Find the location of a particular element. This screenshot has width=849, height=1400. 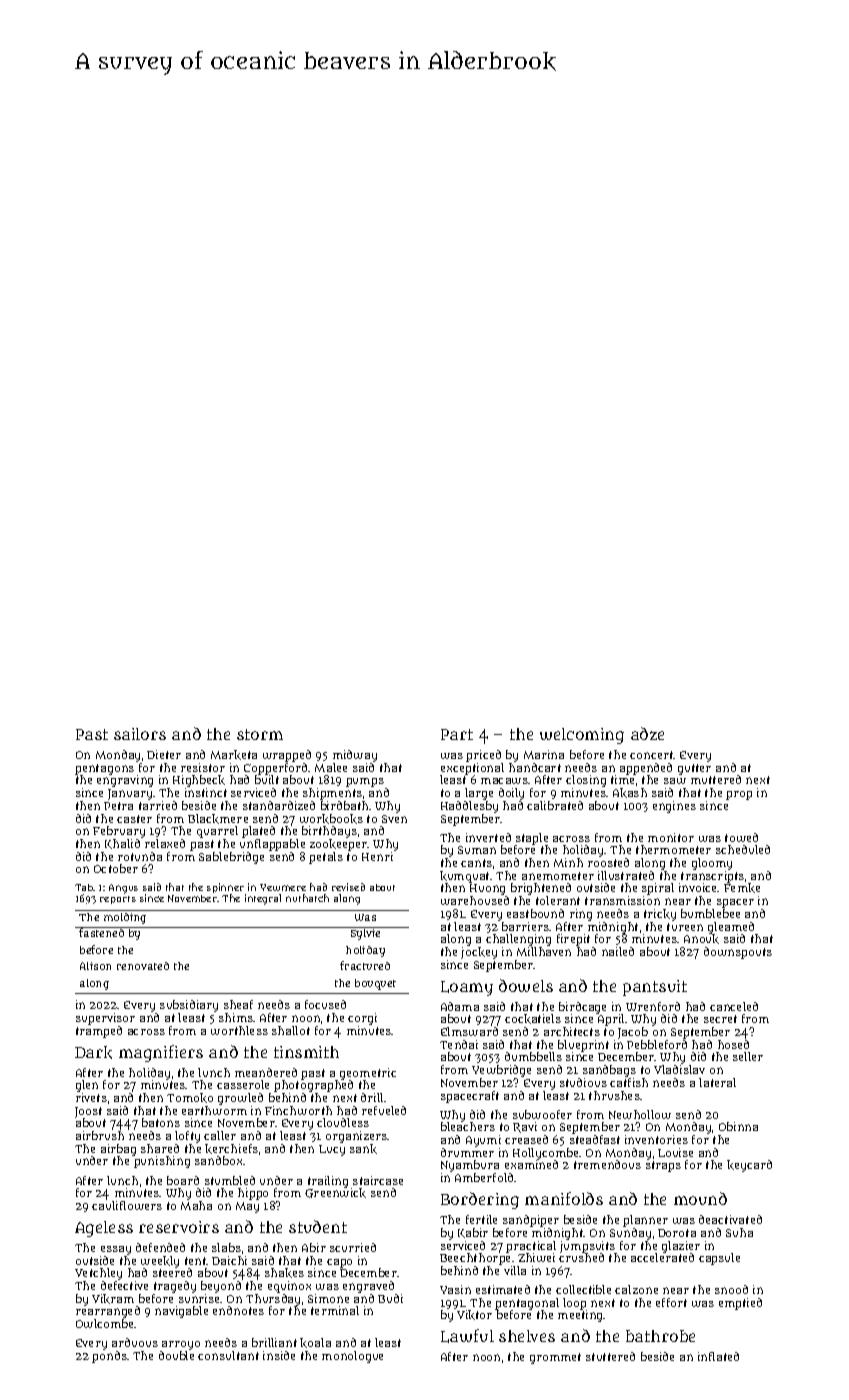

barriers is located at coordinates (525, 926).
